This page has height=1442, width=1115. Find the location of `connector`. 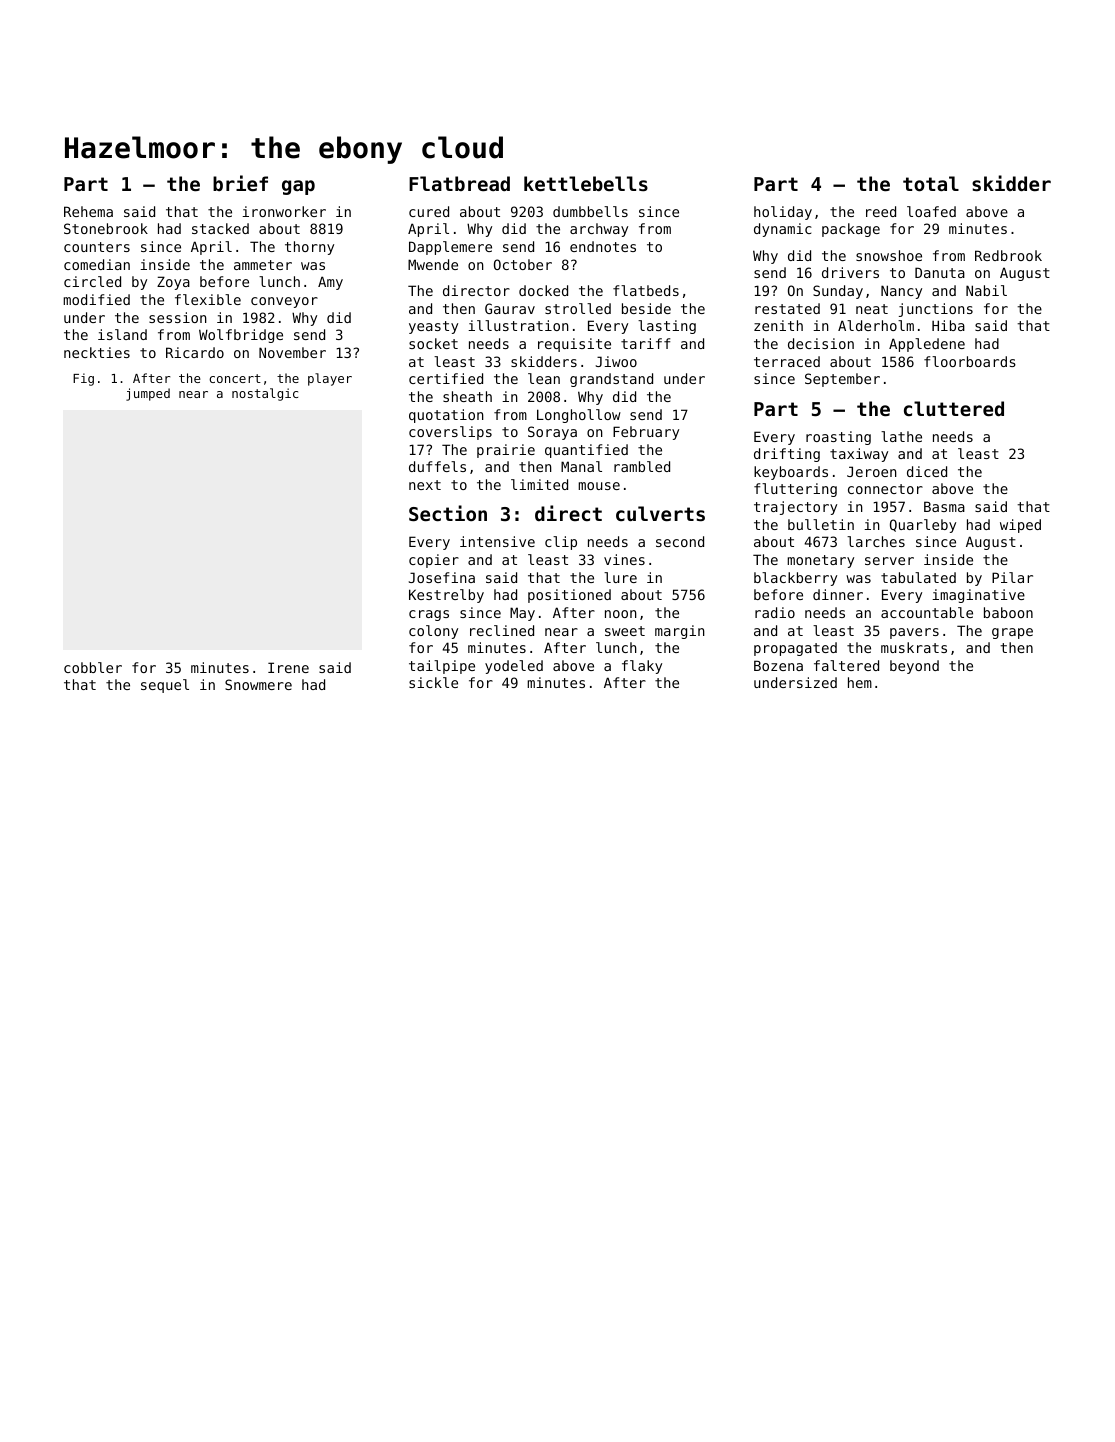

connector is located at coordinates (885, 489).
